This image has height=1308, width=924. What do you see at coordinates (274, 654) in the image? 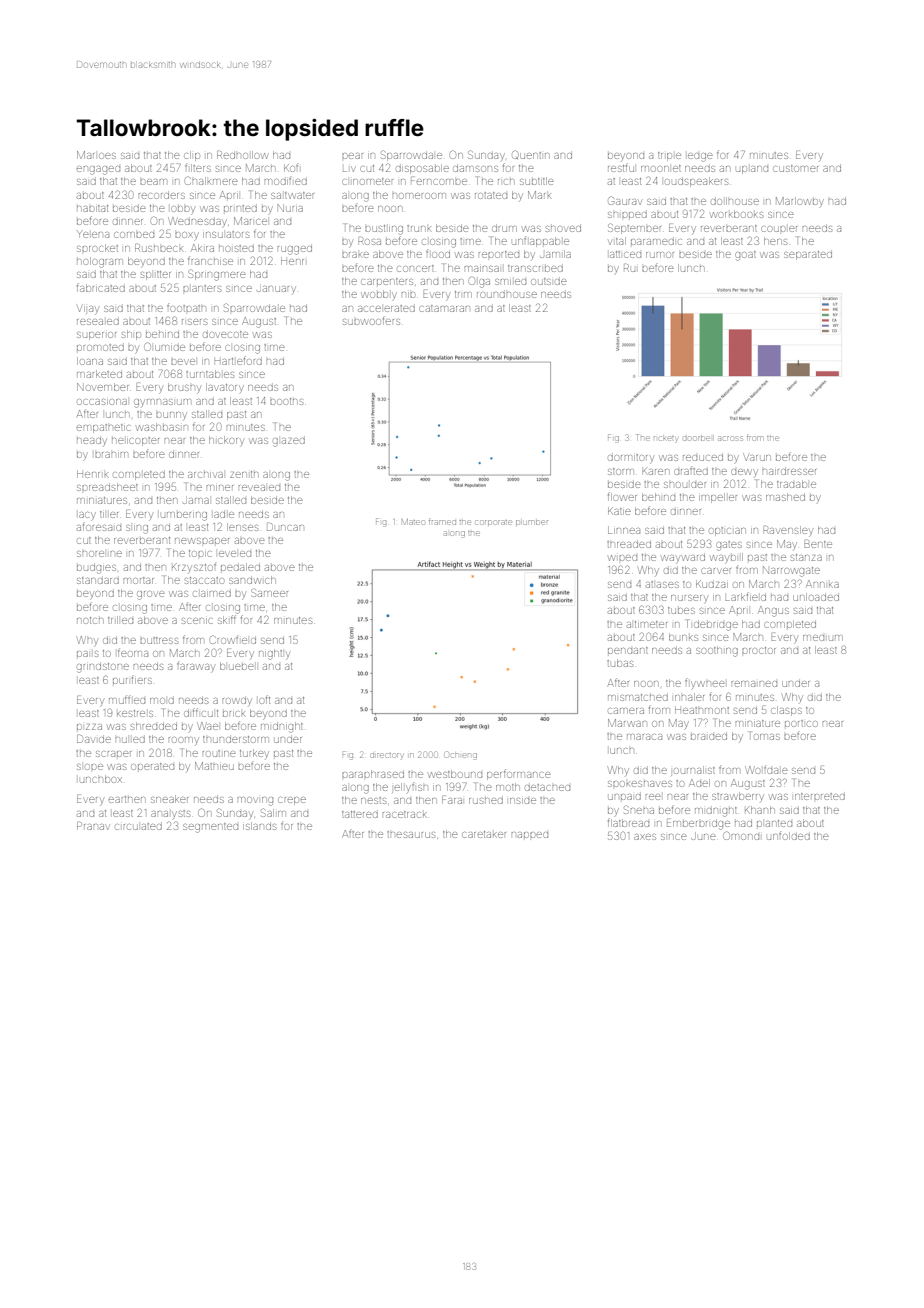
I see `nightly` at bounding box center [274, 654].
